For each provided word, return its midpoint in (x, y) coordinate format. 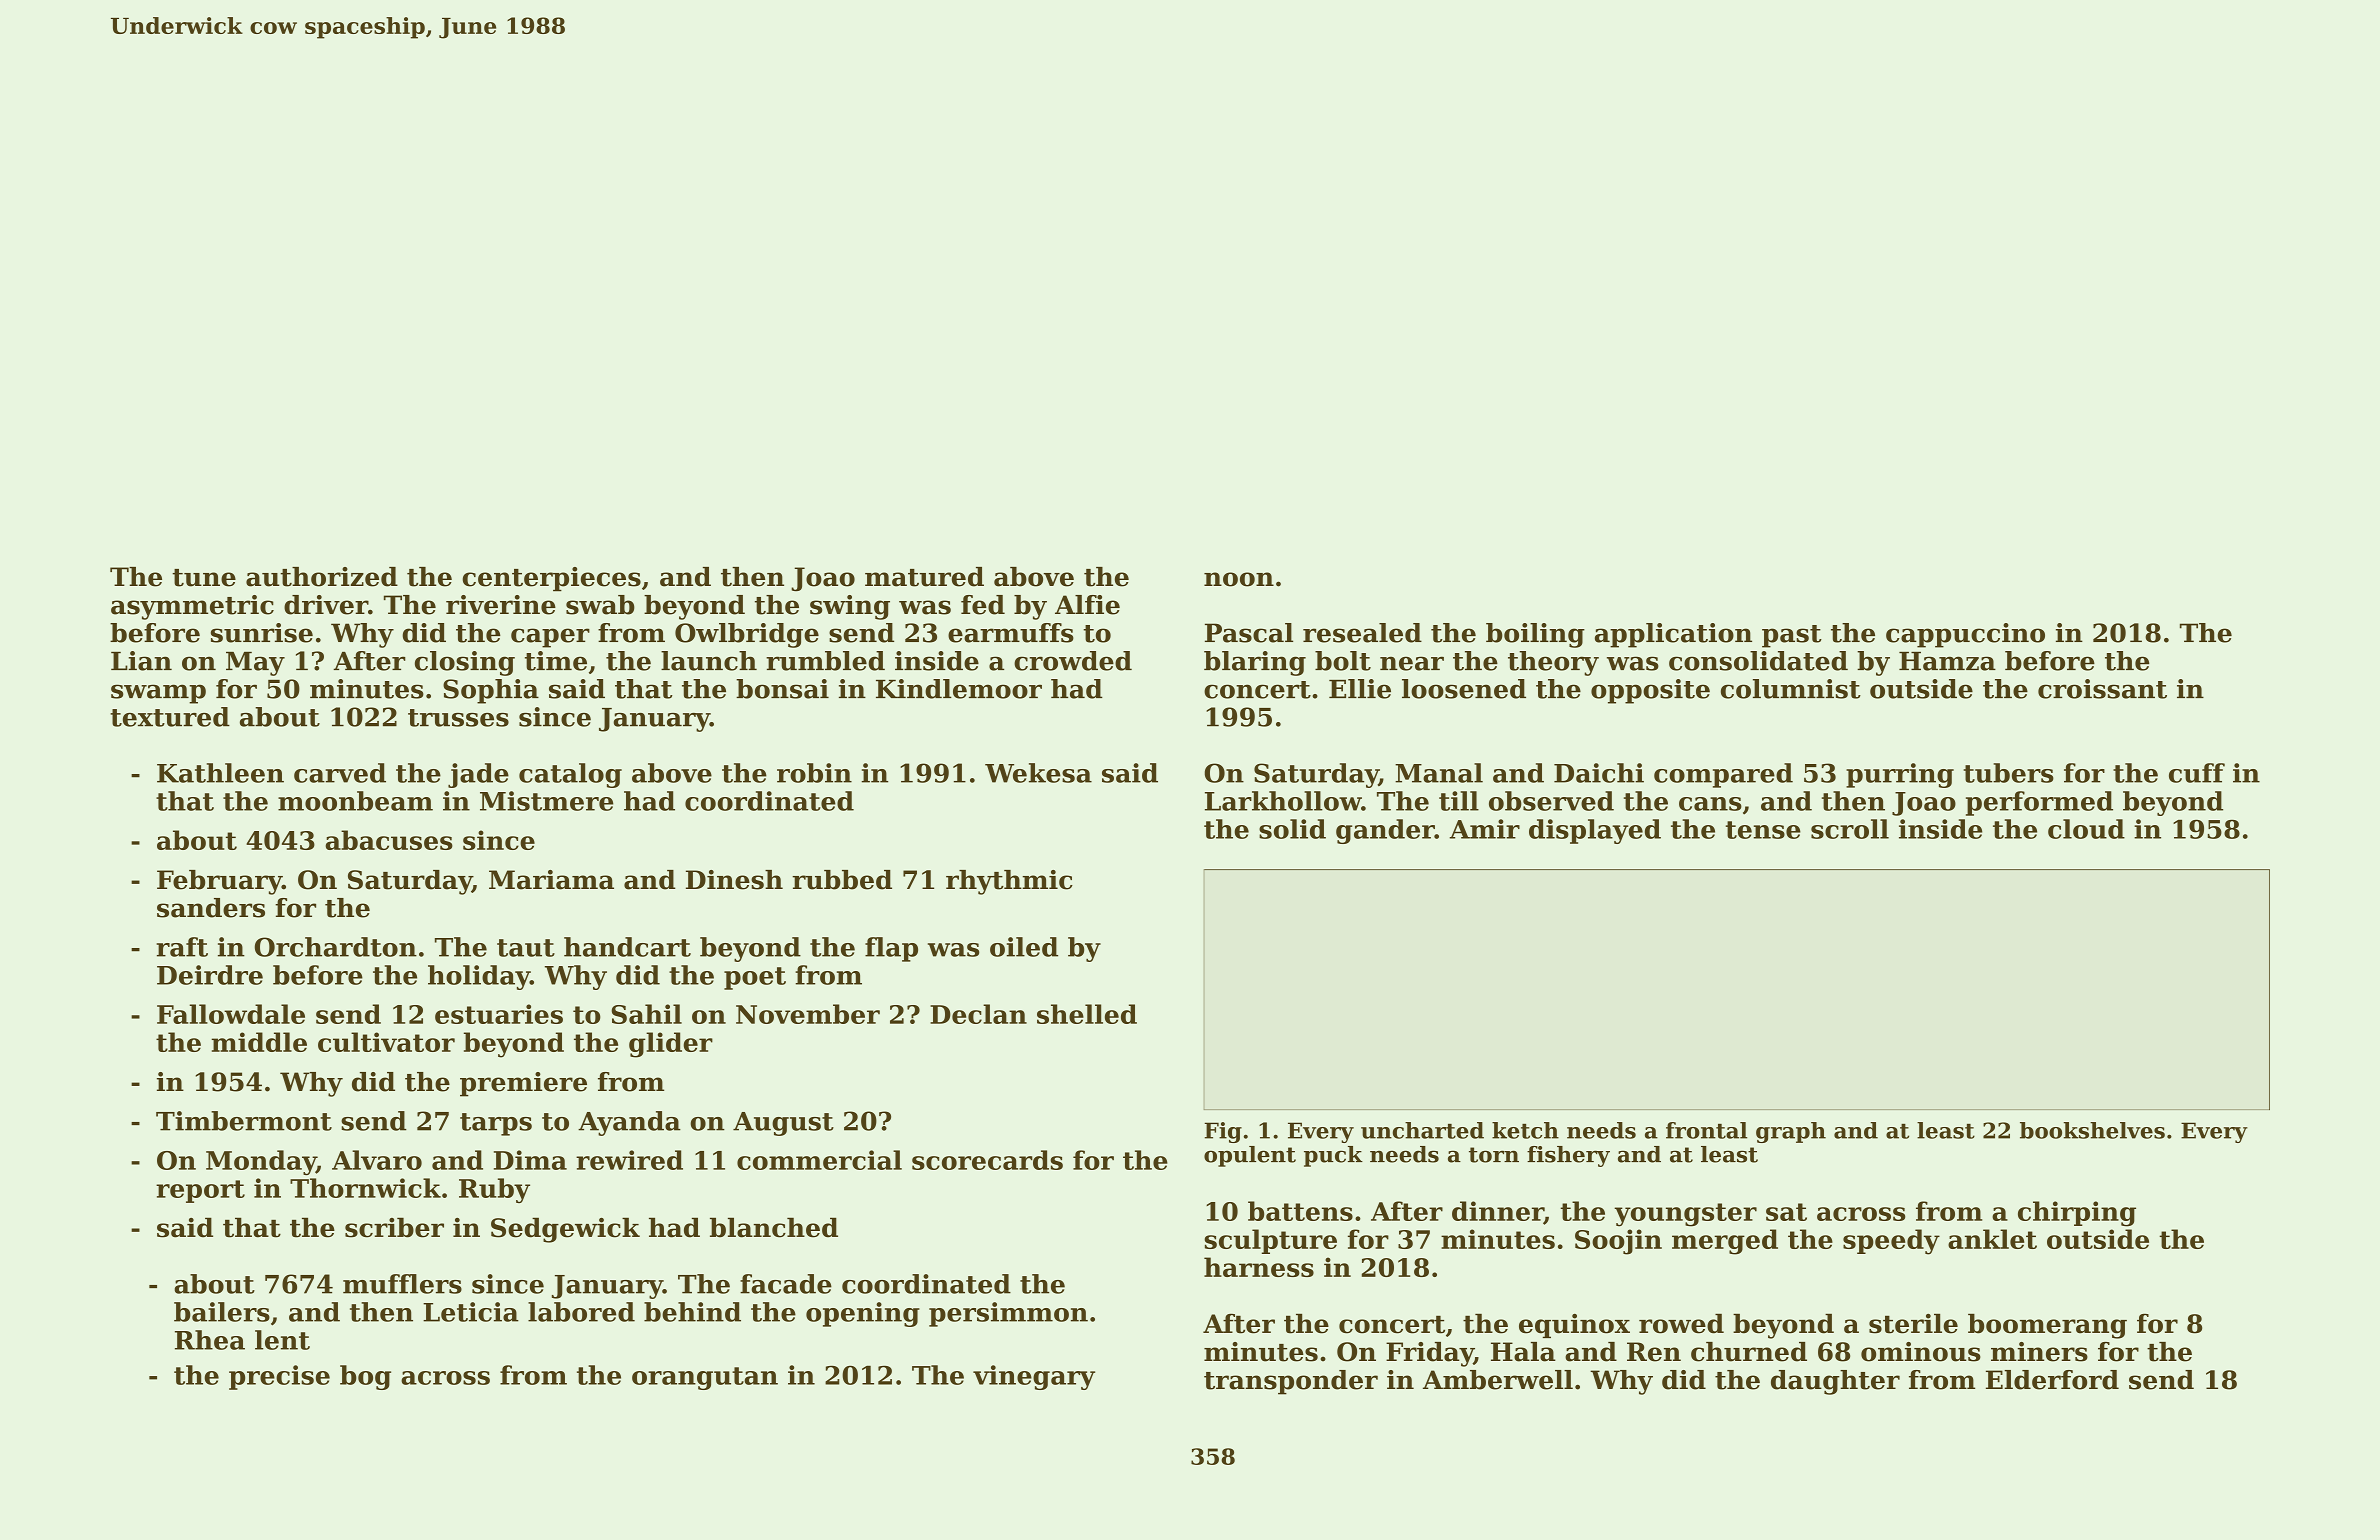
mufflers (402, 1284)
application (1673, 635)
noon (1239, 579)
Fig (1223, 1132)
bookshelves (2092, 1130)
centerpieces (551, 579)
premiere (523, 1084)
